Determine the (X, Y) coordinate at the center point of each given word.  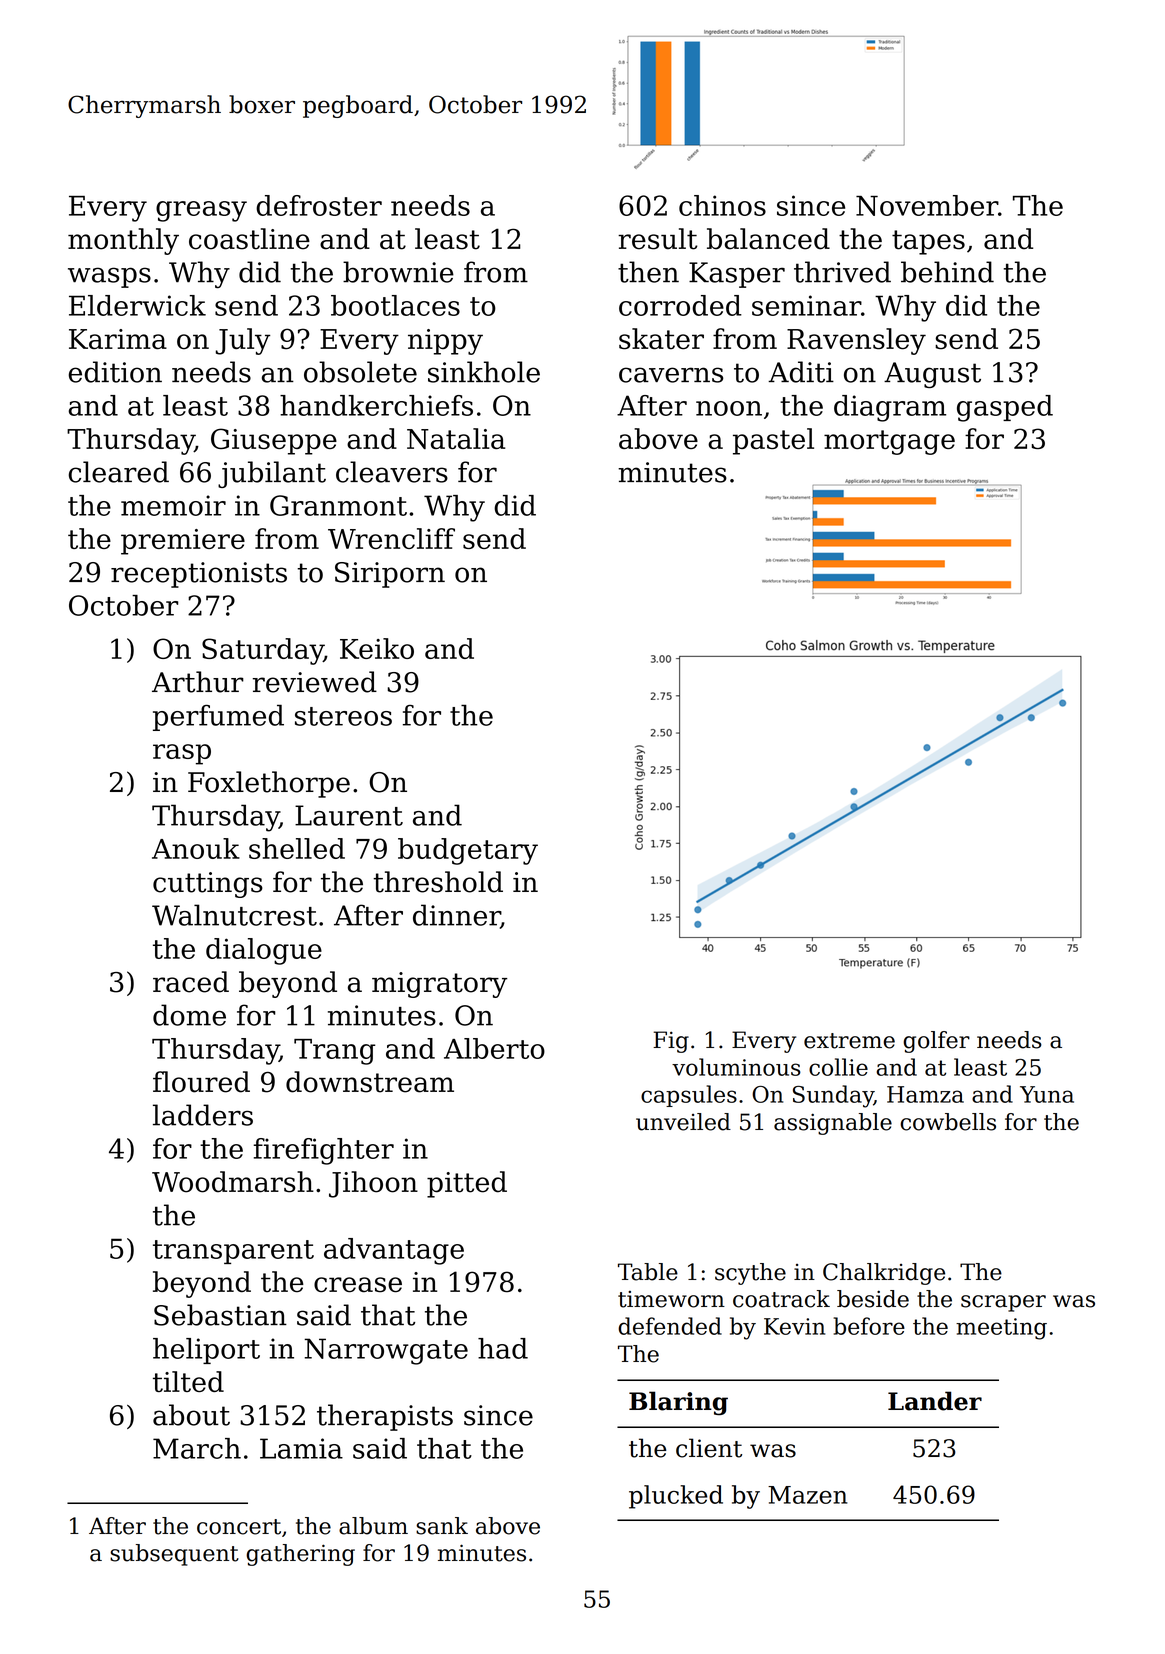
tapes (928, 242)
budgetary (468, 851)
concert (239, 1527)
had (503, 1348)
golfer (936, 1042)
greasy (201, 211)
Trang (334, 1052)
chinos (722, 205)
